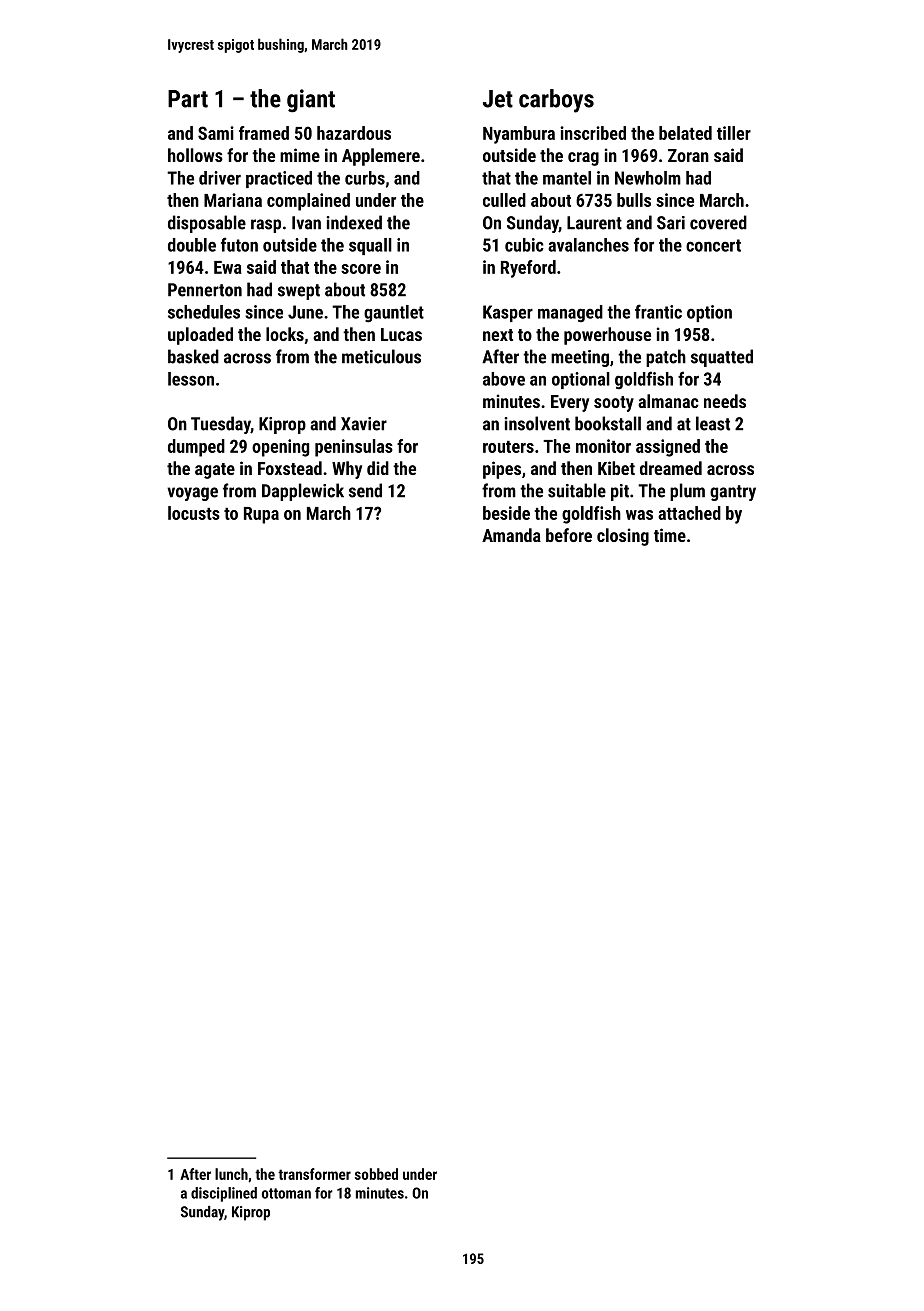  Describe the element at coordinates (376, 1174) in the screenshot. I see `sobbed` at that location.
